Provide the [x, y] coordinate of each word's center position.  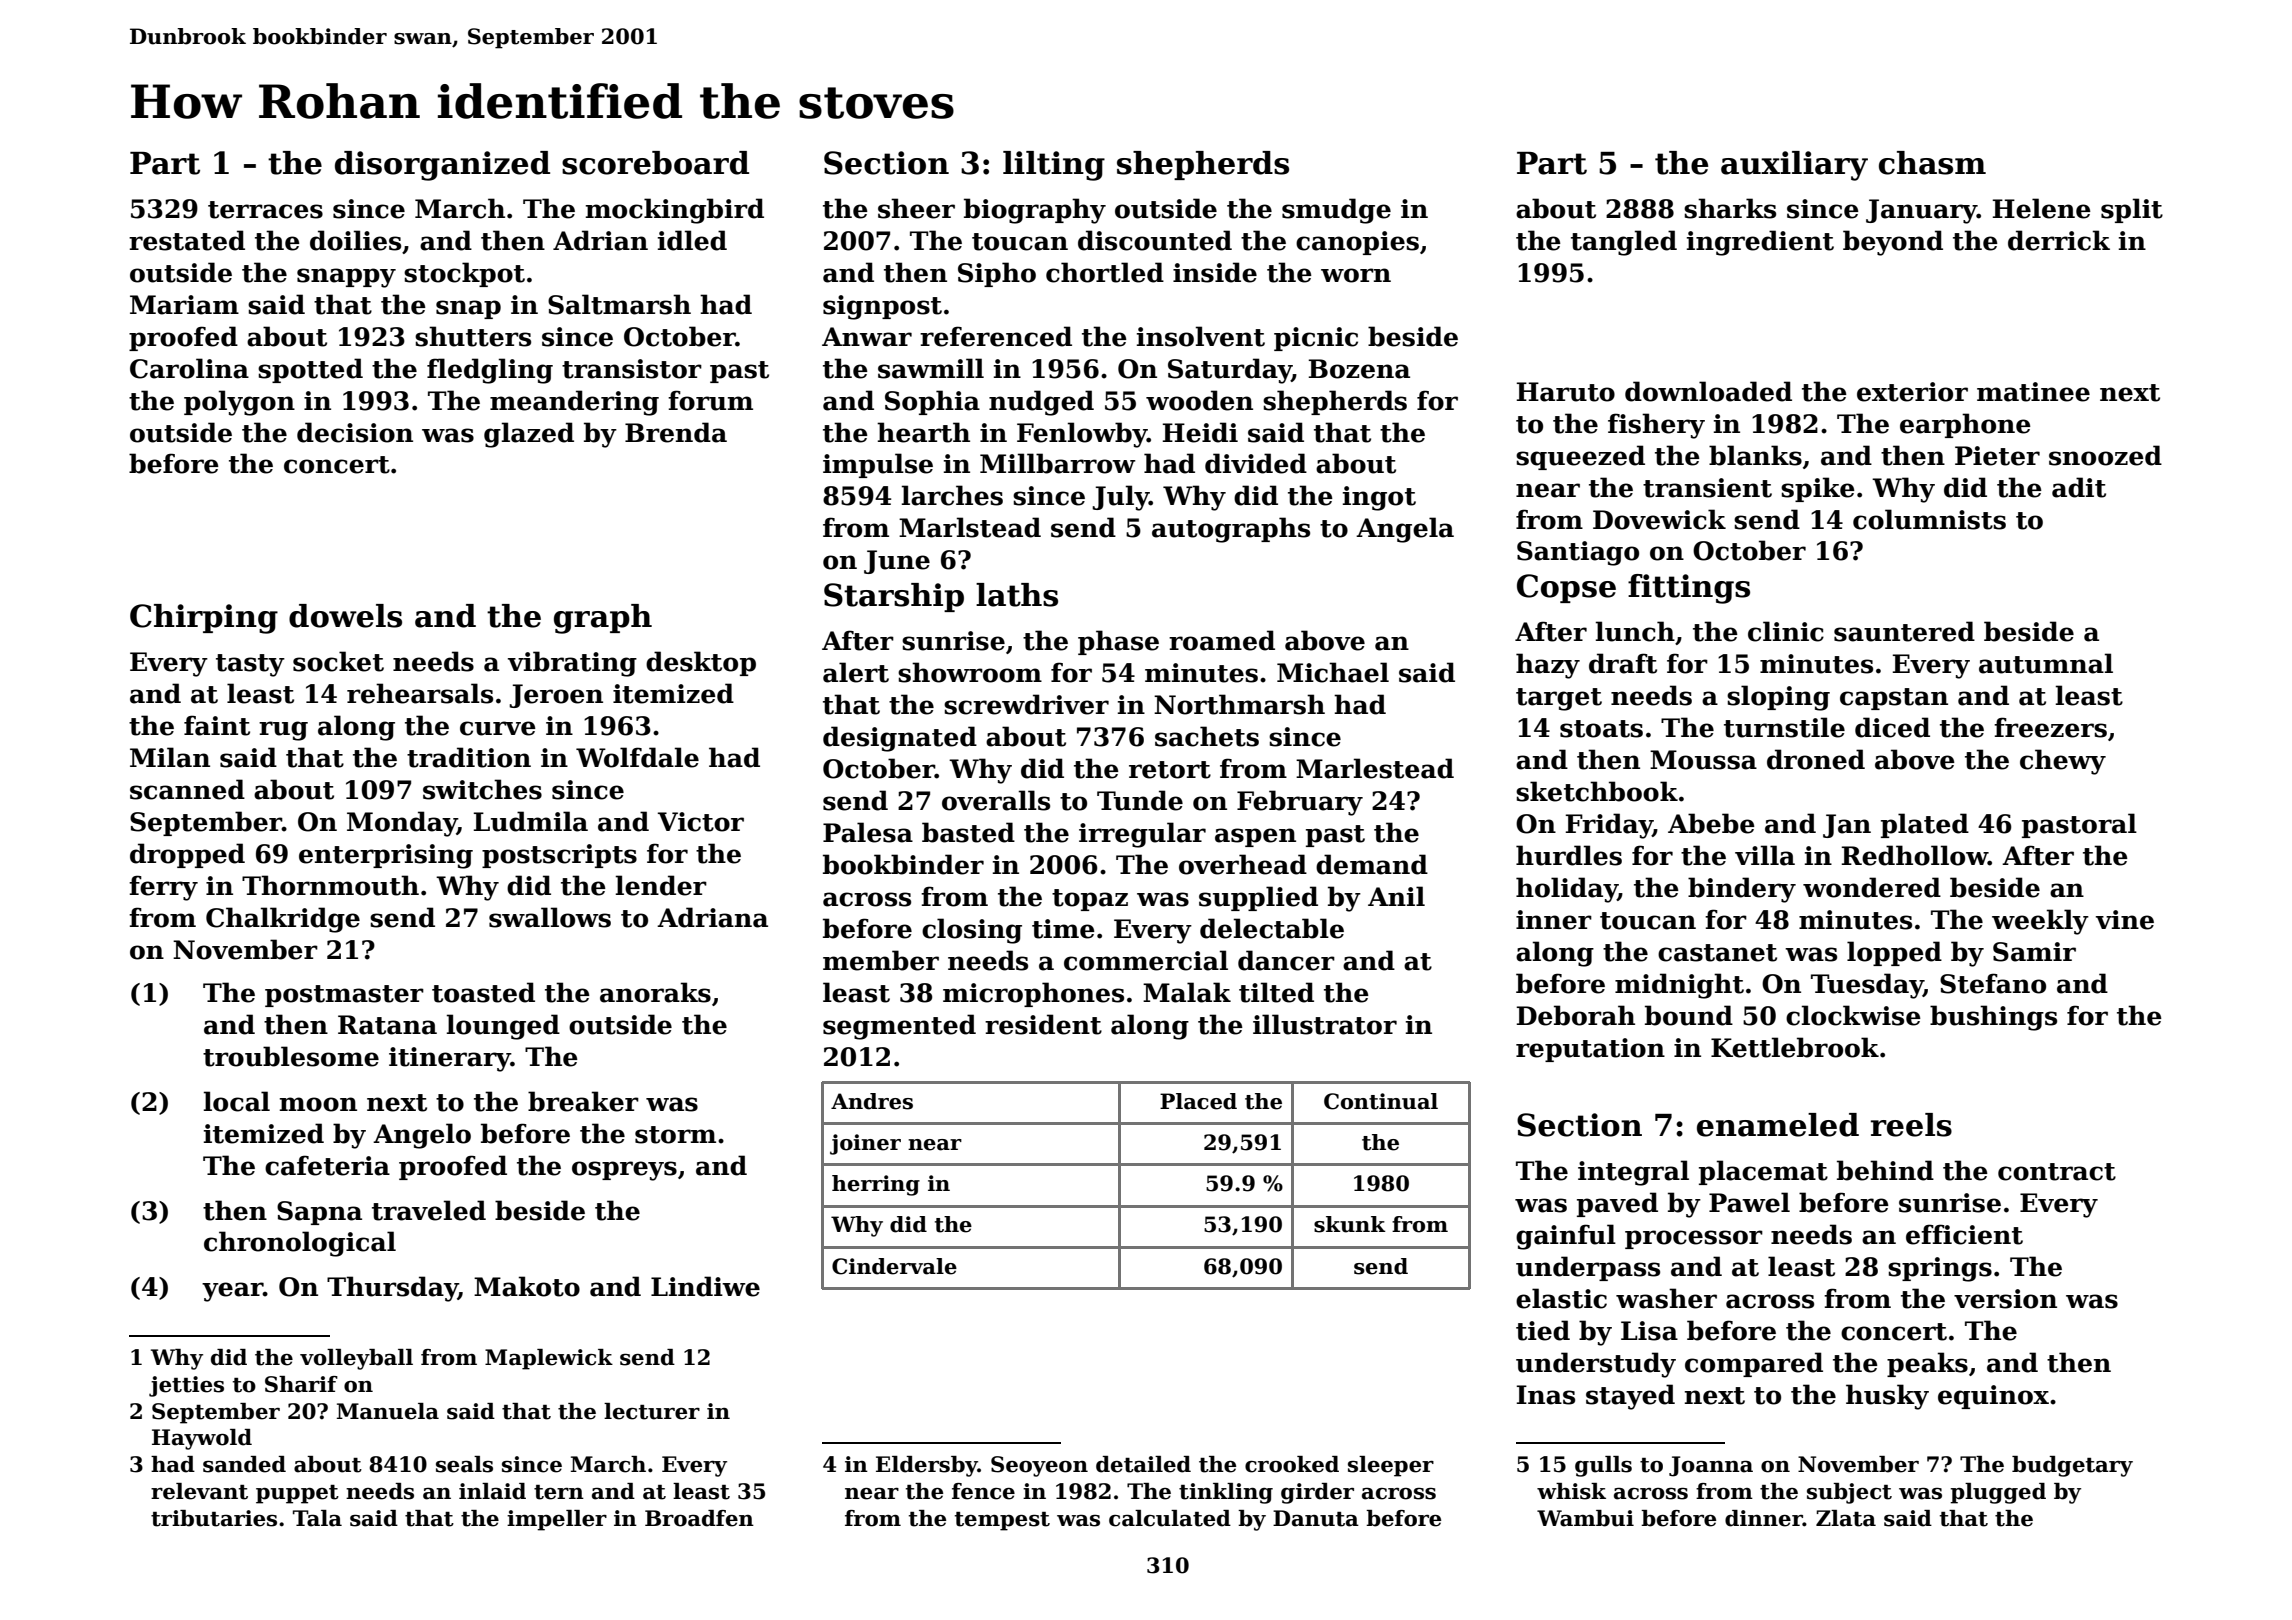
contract [2057, 1172]
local [237, 1101]
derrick [2059, 240]
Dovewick [1659, 519]
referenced [996, 336]
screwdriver [1026, 704]
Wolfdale [637, 757]
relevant [199, 1491]
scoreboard [655, 163]
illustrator [1325, 1024]
